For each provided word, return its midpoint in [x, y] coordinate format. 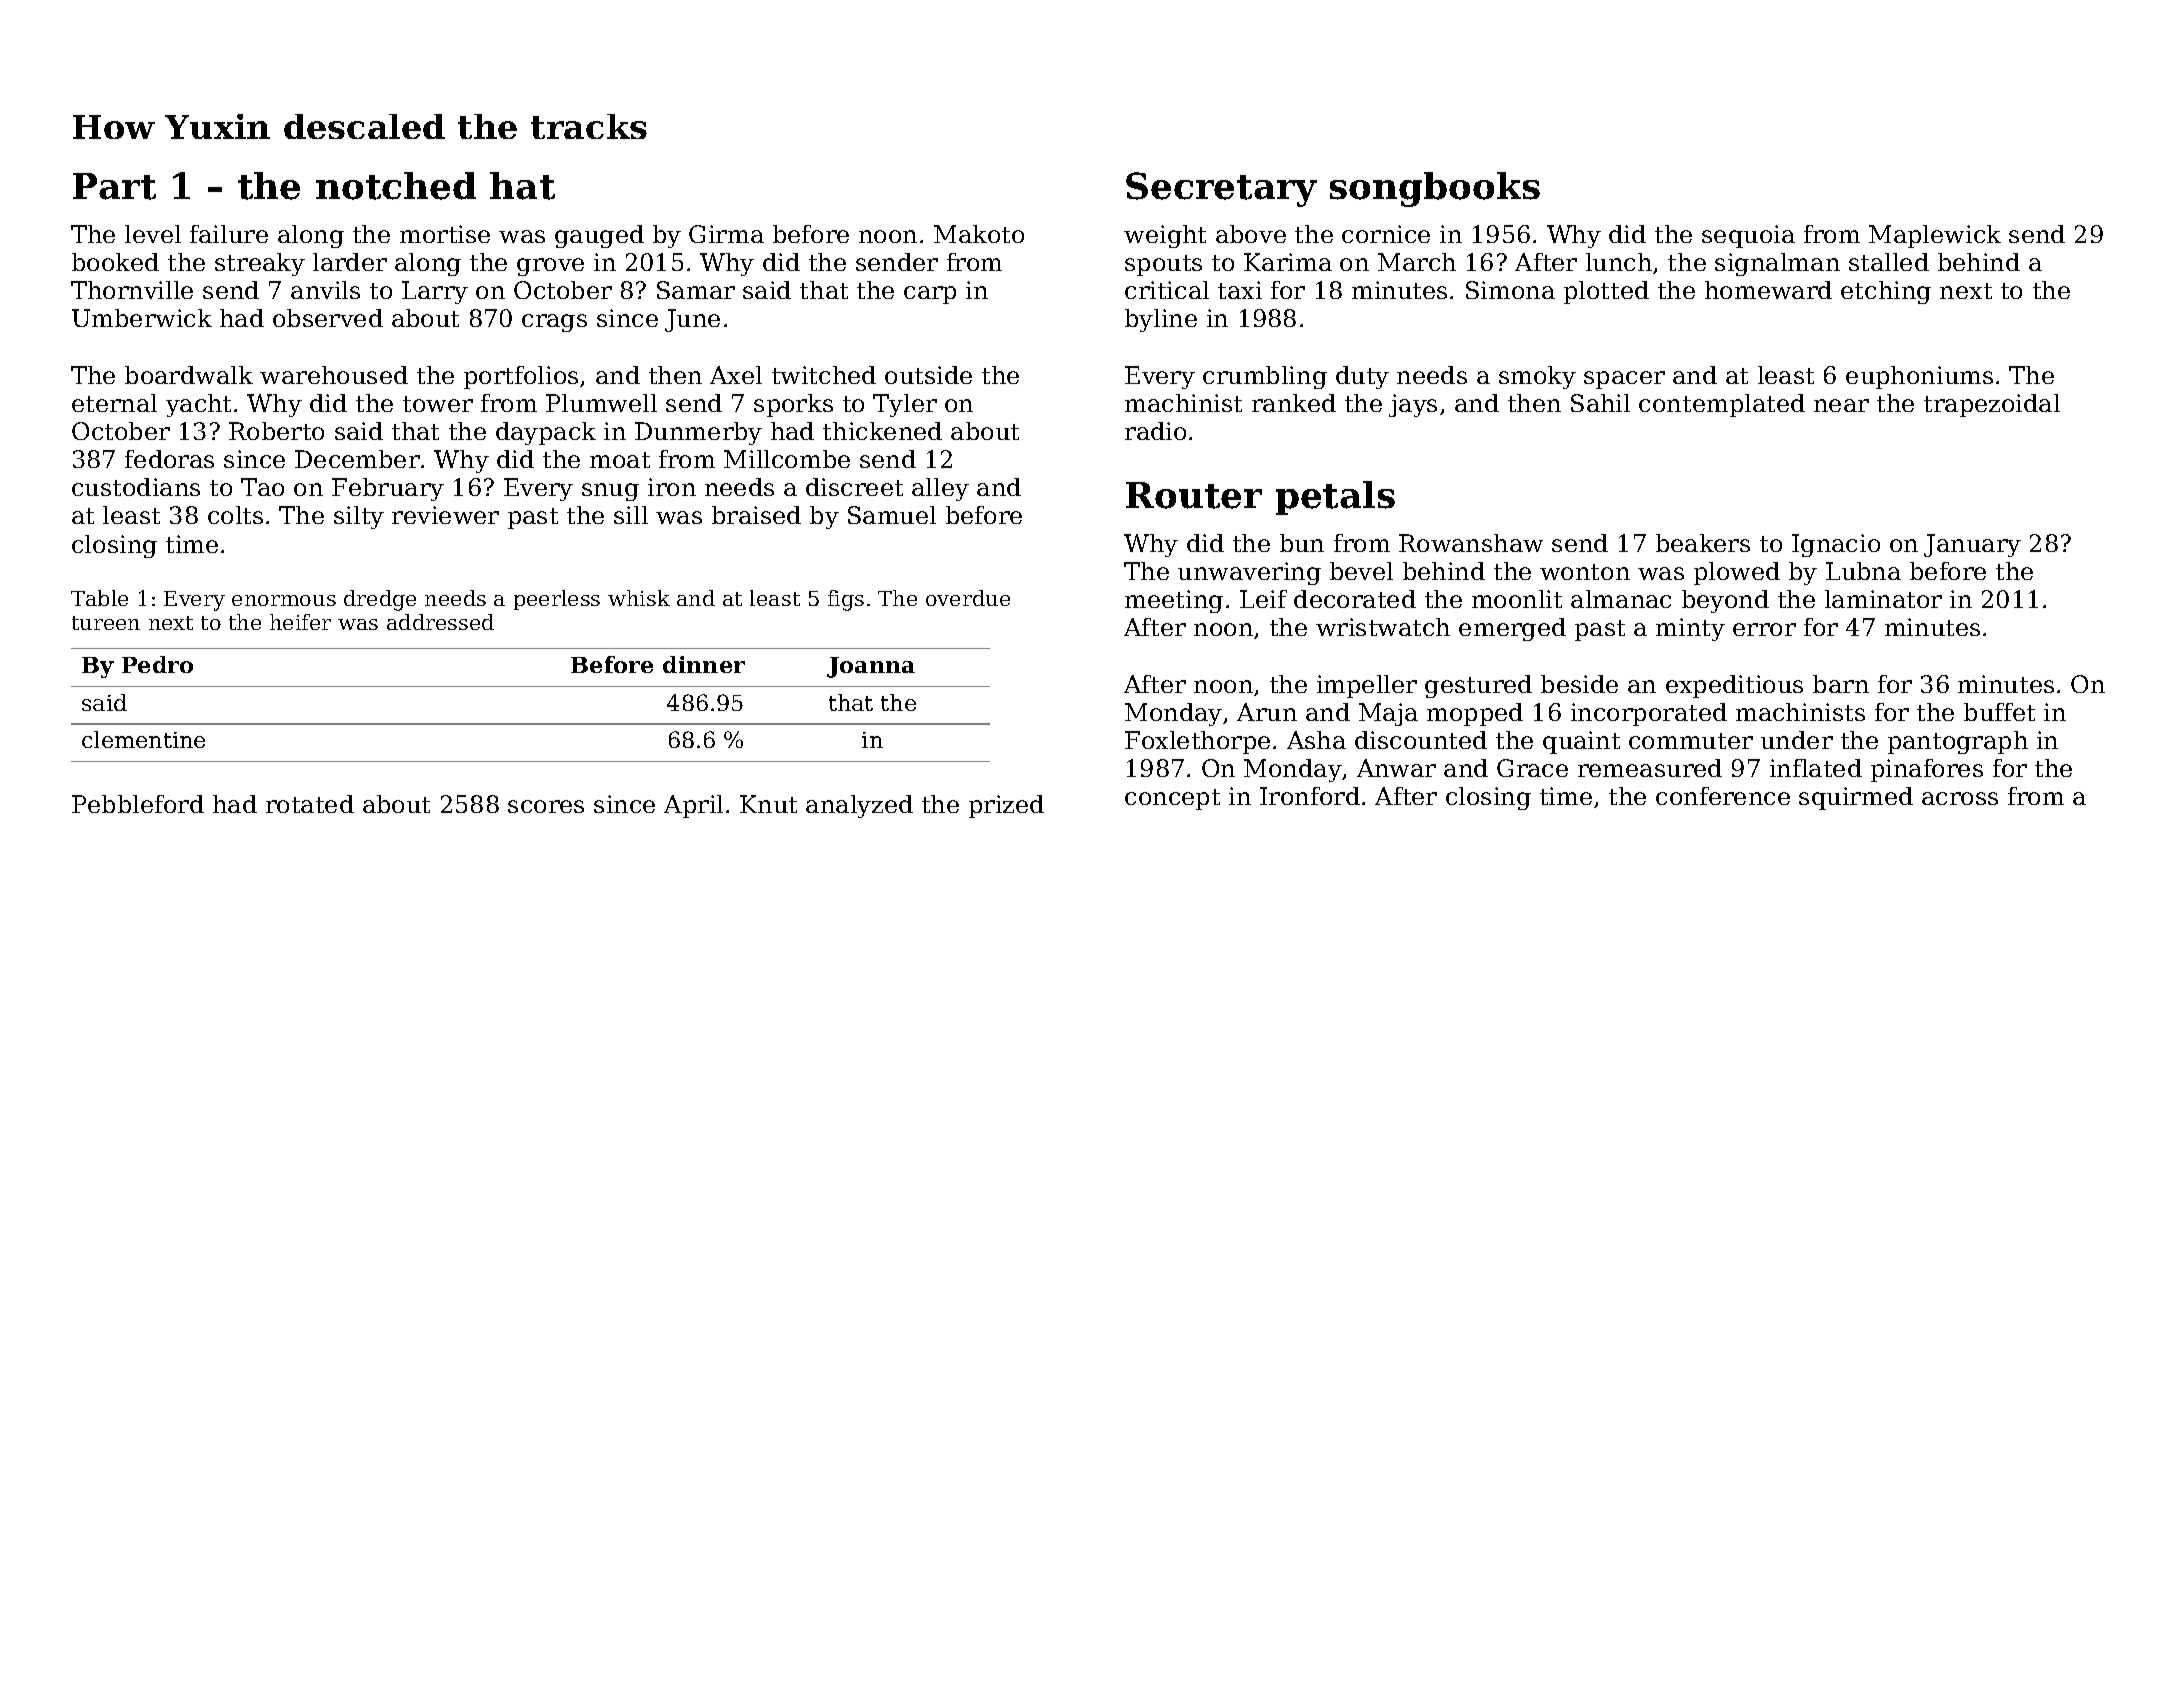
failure [229, 234]
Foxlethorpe [1197, 742]
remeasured [1650, 768]
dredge [380, 600]
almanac [1621, 599]
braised [756, 515]
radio [1155, 431]
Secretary [1221, 189]
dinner [704, 664]
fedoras [169, 459]
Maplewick [1935, 236]
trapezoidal [1992, 405]
